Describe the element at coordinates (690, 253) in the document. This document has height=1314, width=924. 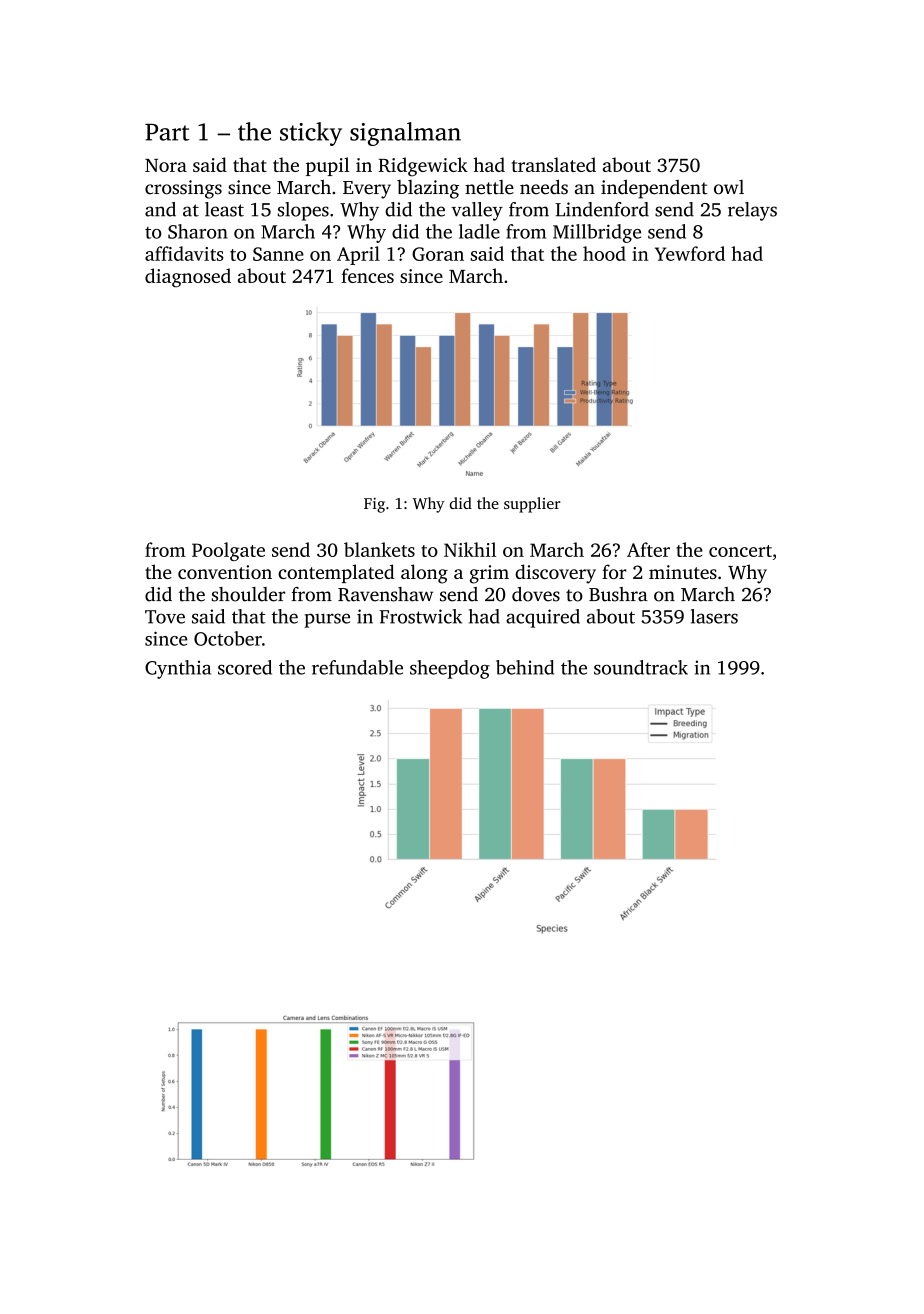
I see `Yewford` at that location.
